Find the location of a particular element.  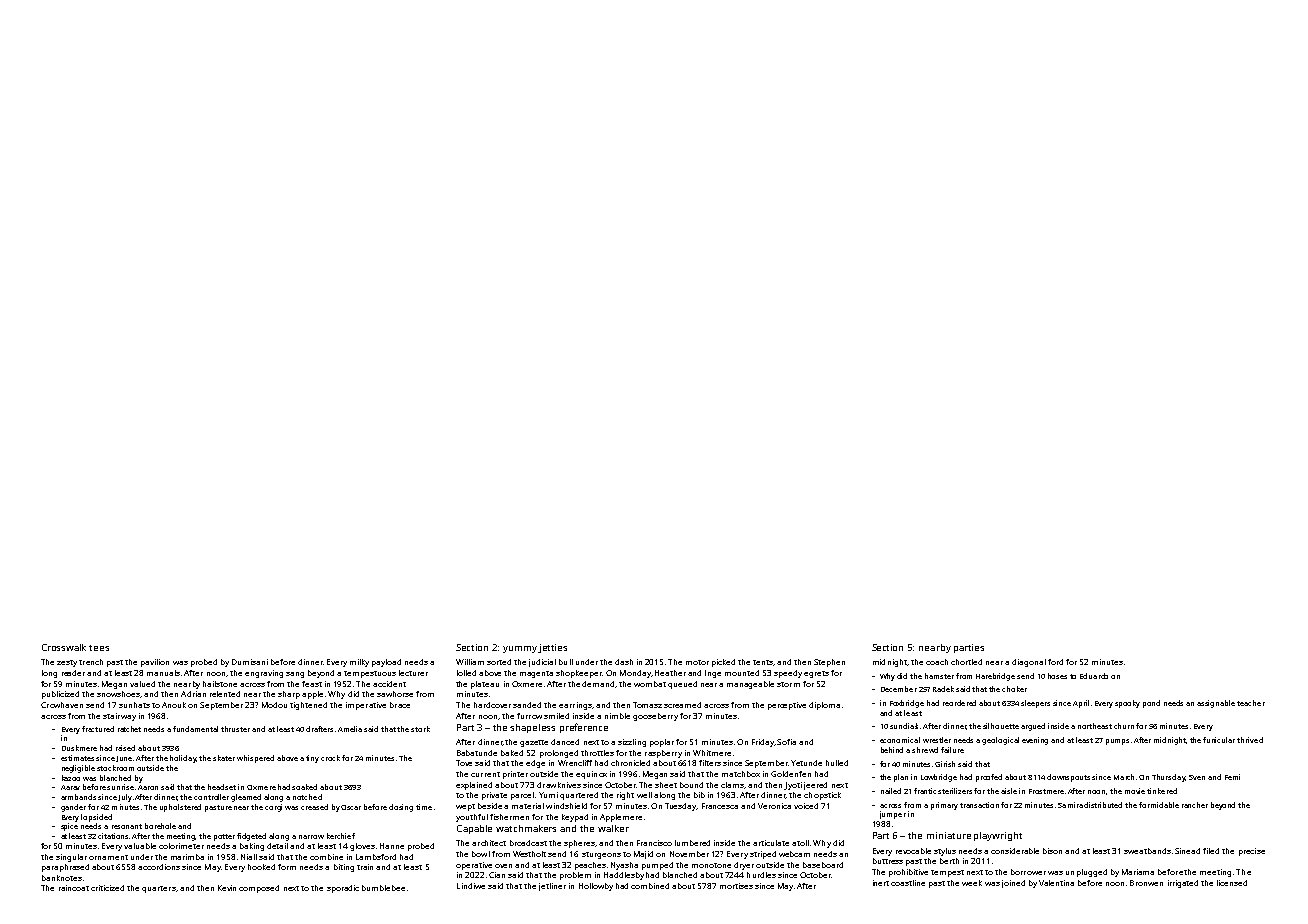

sorted is located at coordinates (499, 662).
